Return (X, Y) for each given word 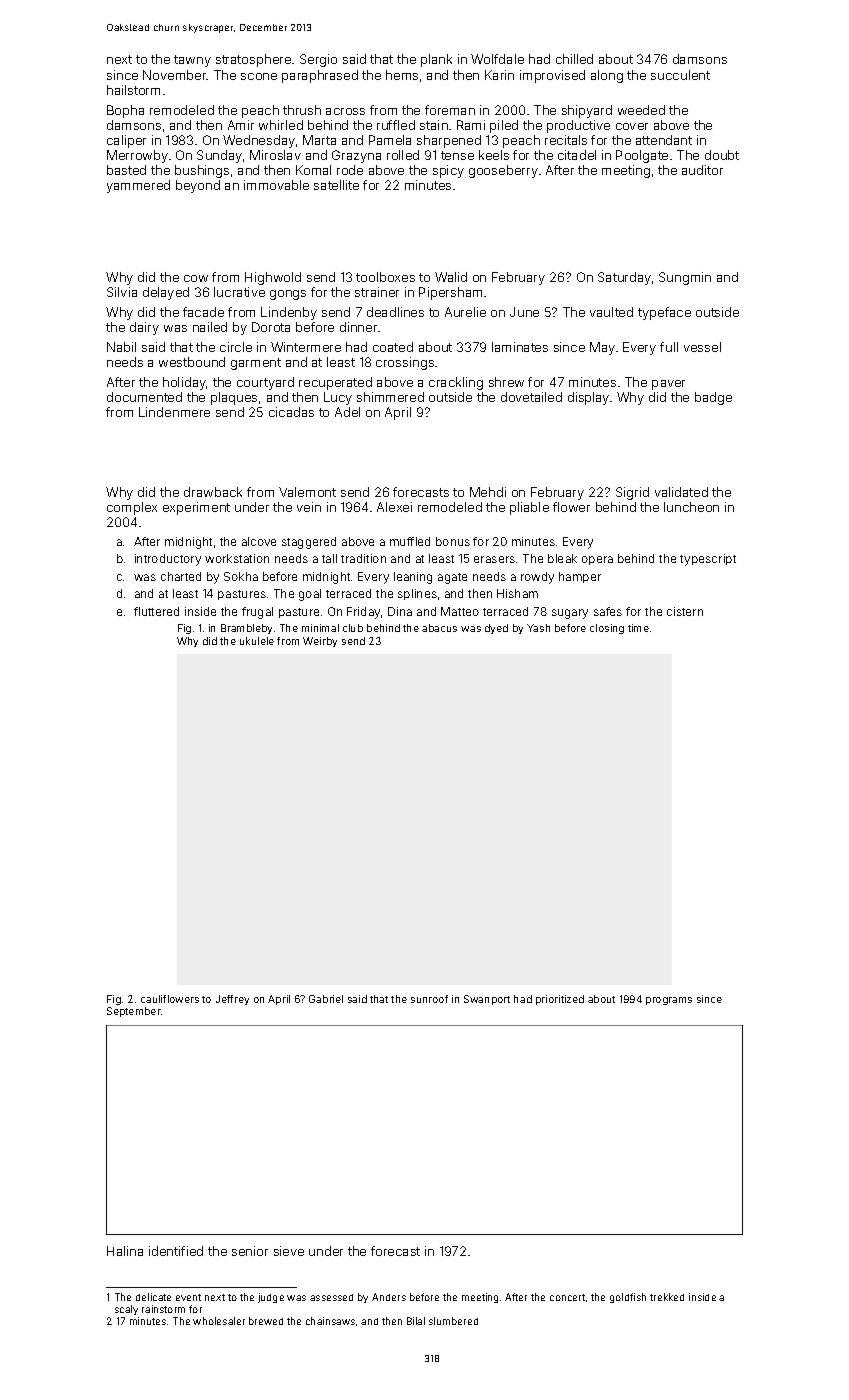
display (588, 398)
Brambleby (246, 629)
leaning (413, 578)
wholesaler (219, 1321)
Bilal (416, 1321)
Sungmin (685, 278)
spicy (448, 171)
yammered (138, 186)
